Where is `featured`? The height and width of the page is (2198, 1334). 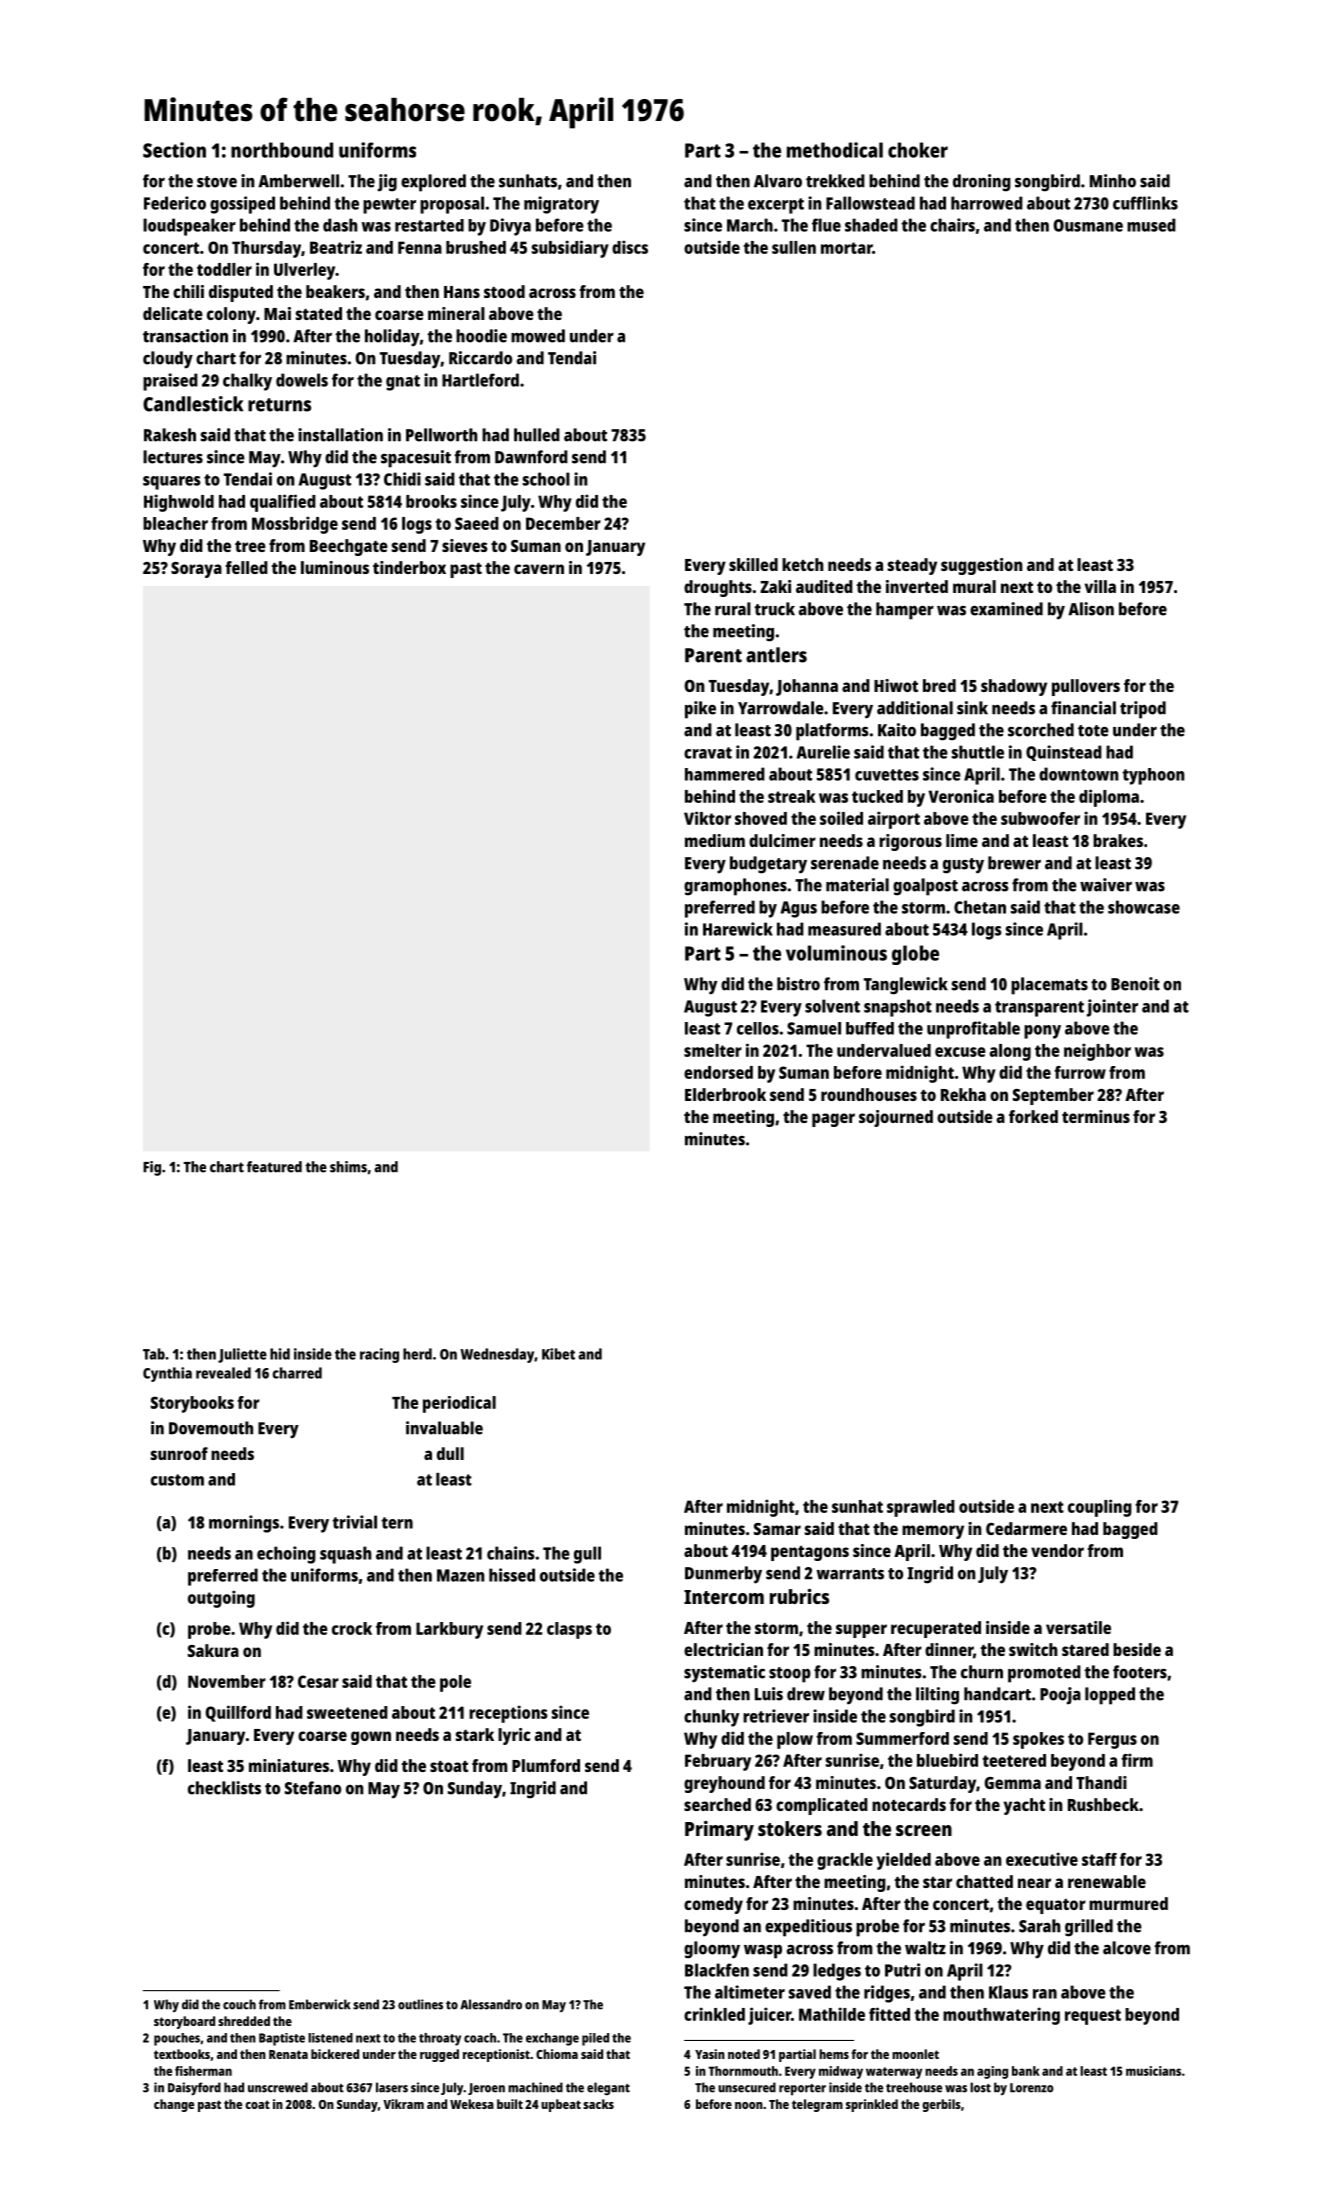
featured is located at coordinates (274, 1167).
